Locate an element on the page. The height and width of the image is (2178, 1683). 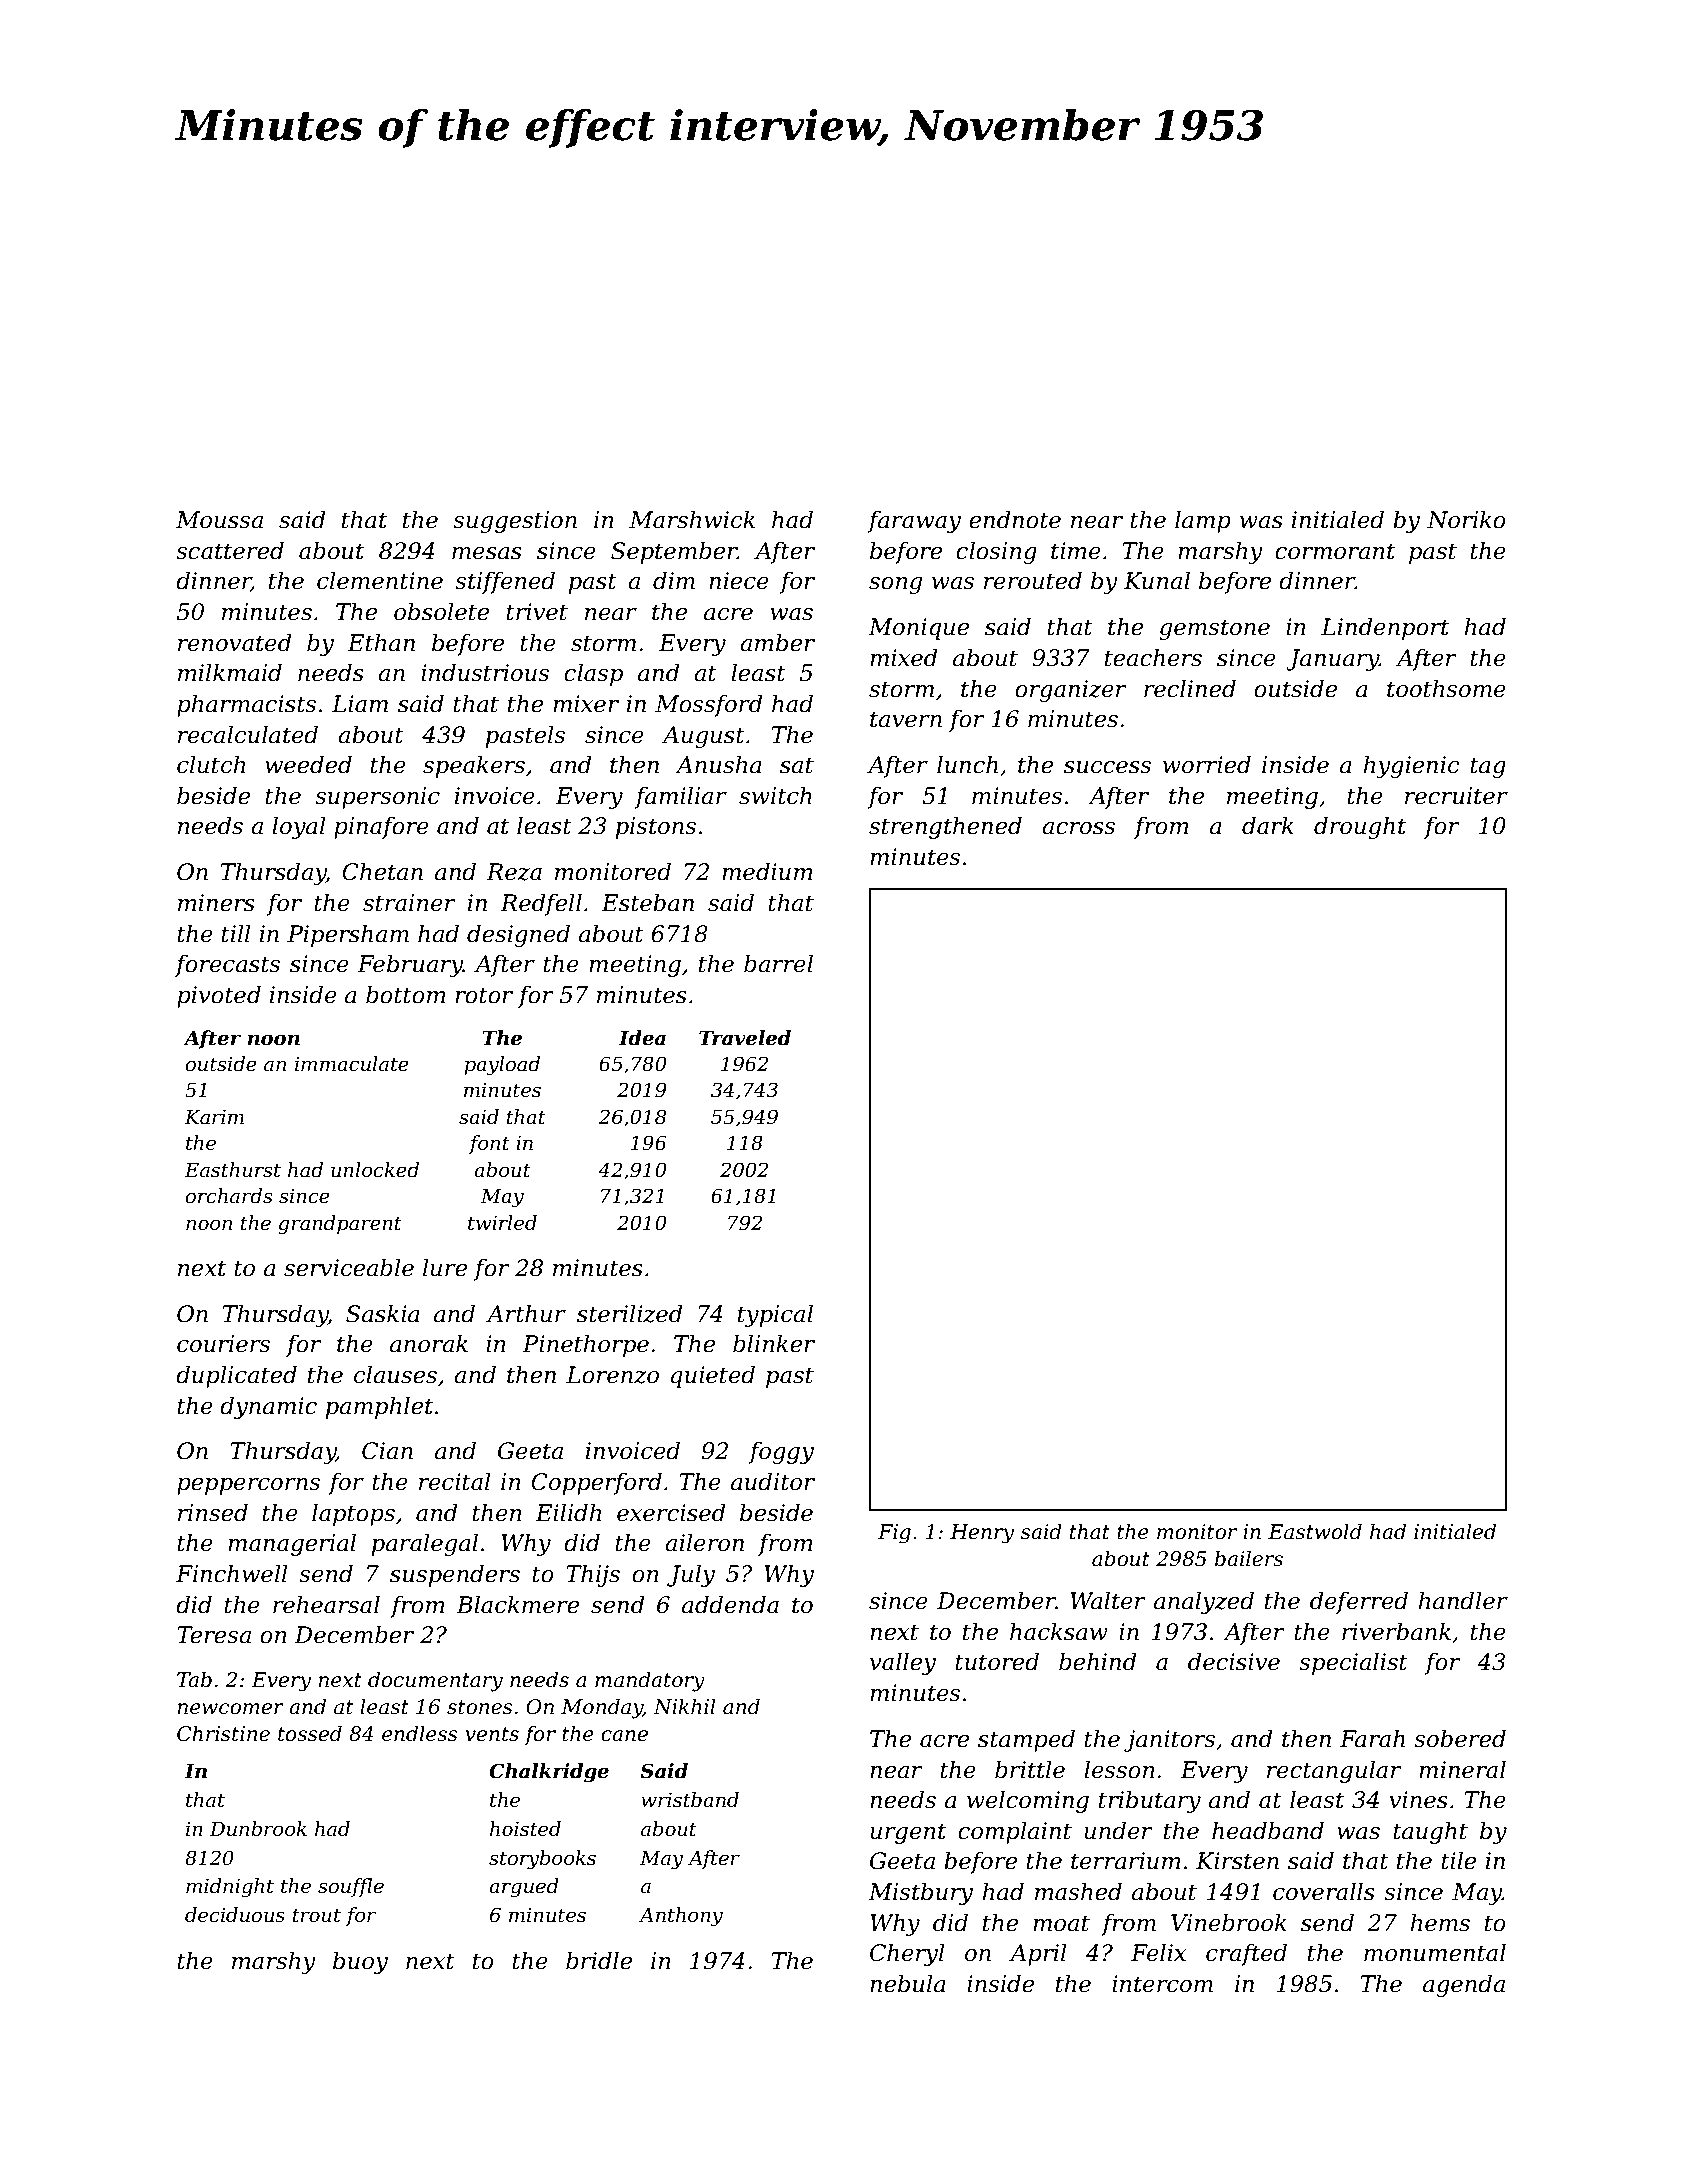
typical is located at coordinates (775, 1315).
